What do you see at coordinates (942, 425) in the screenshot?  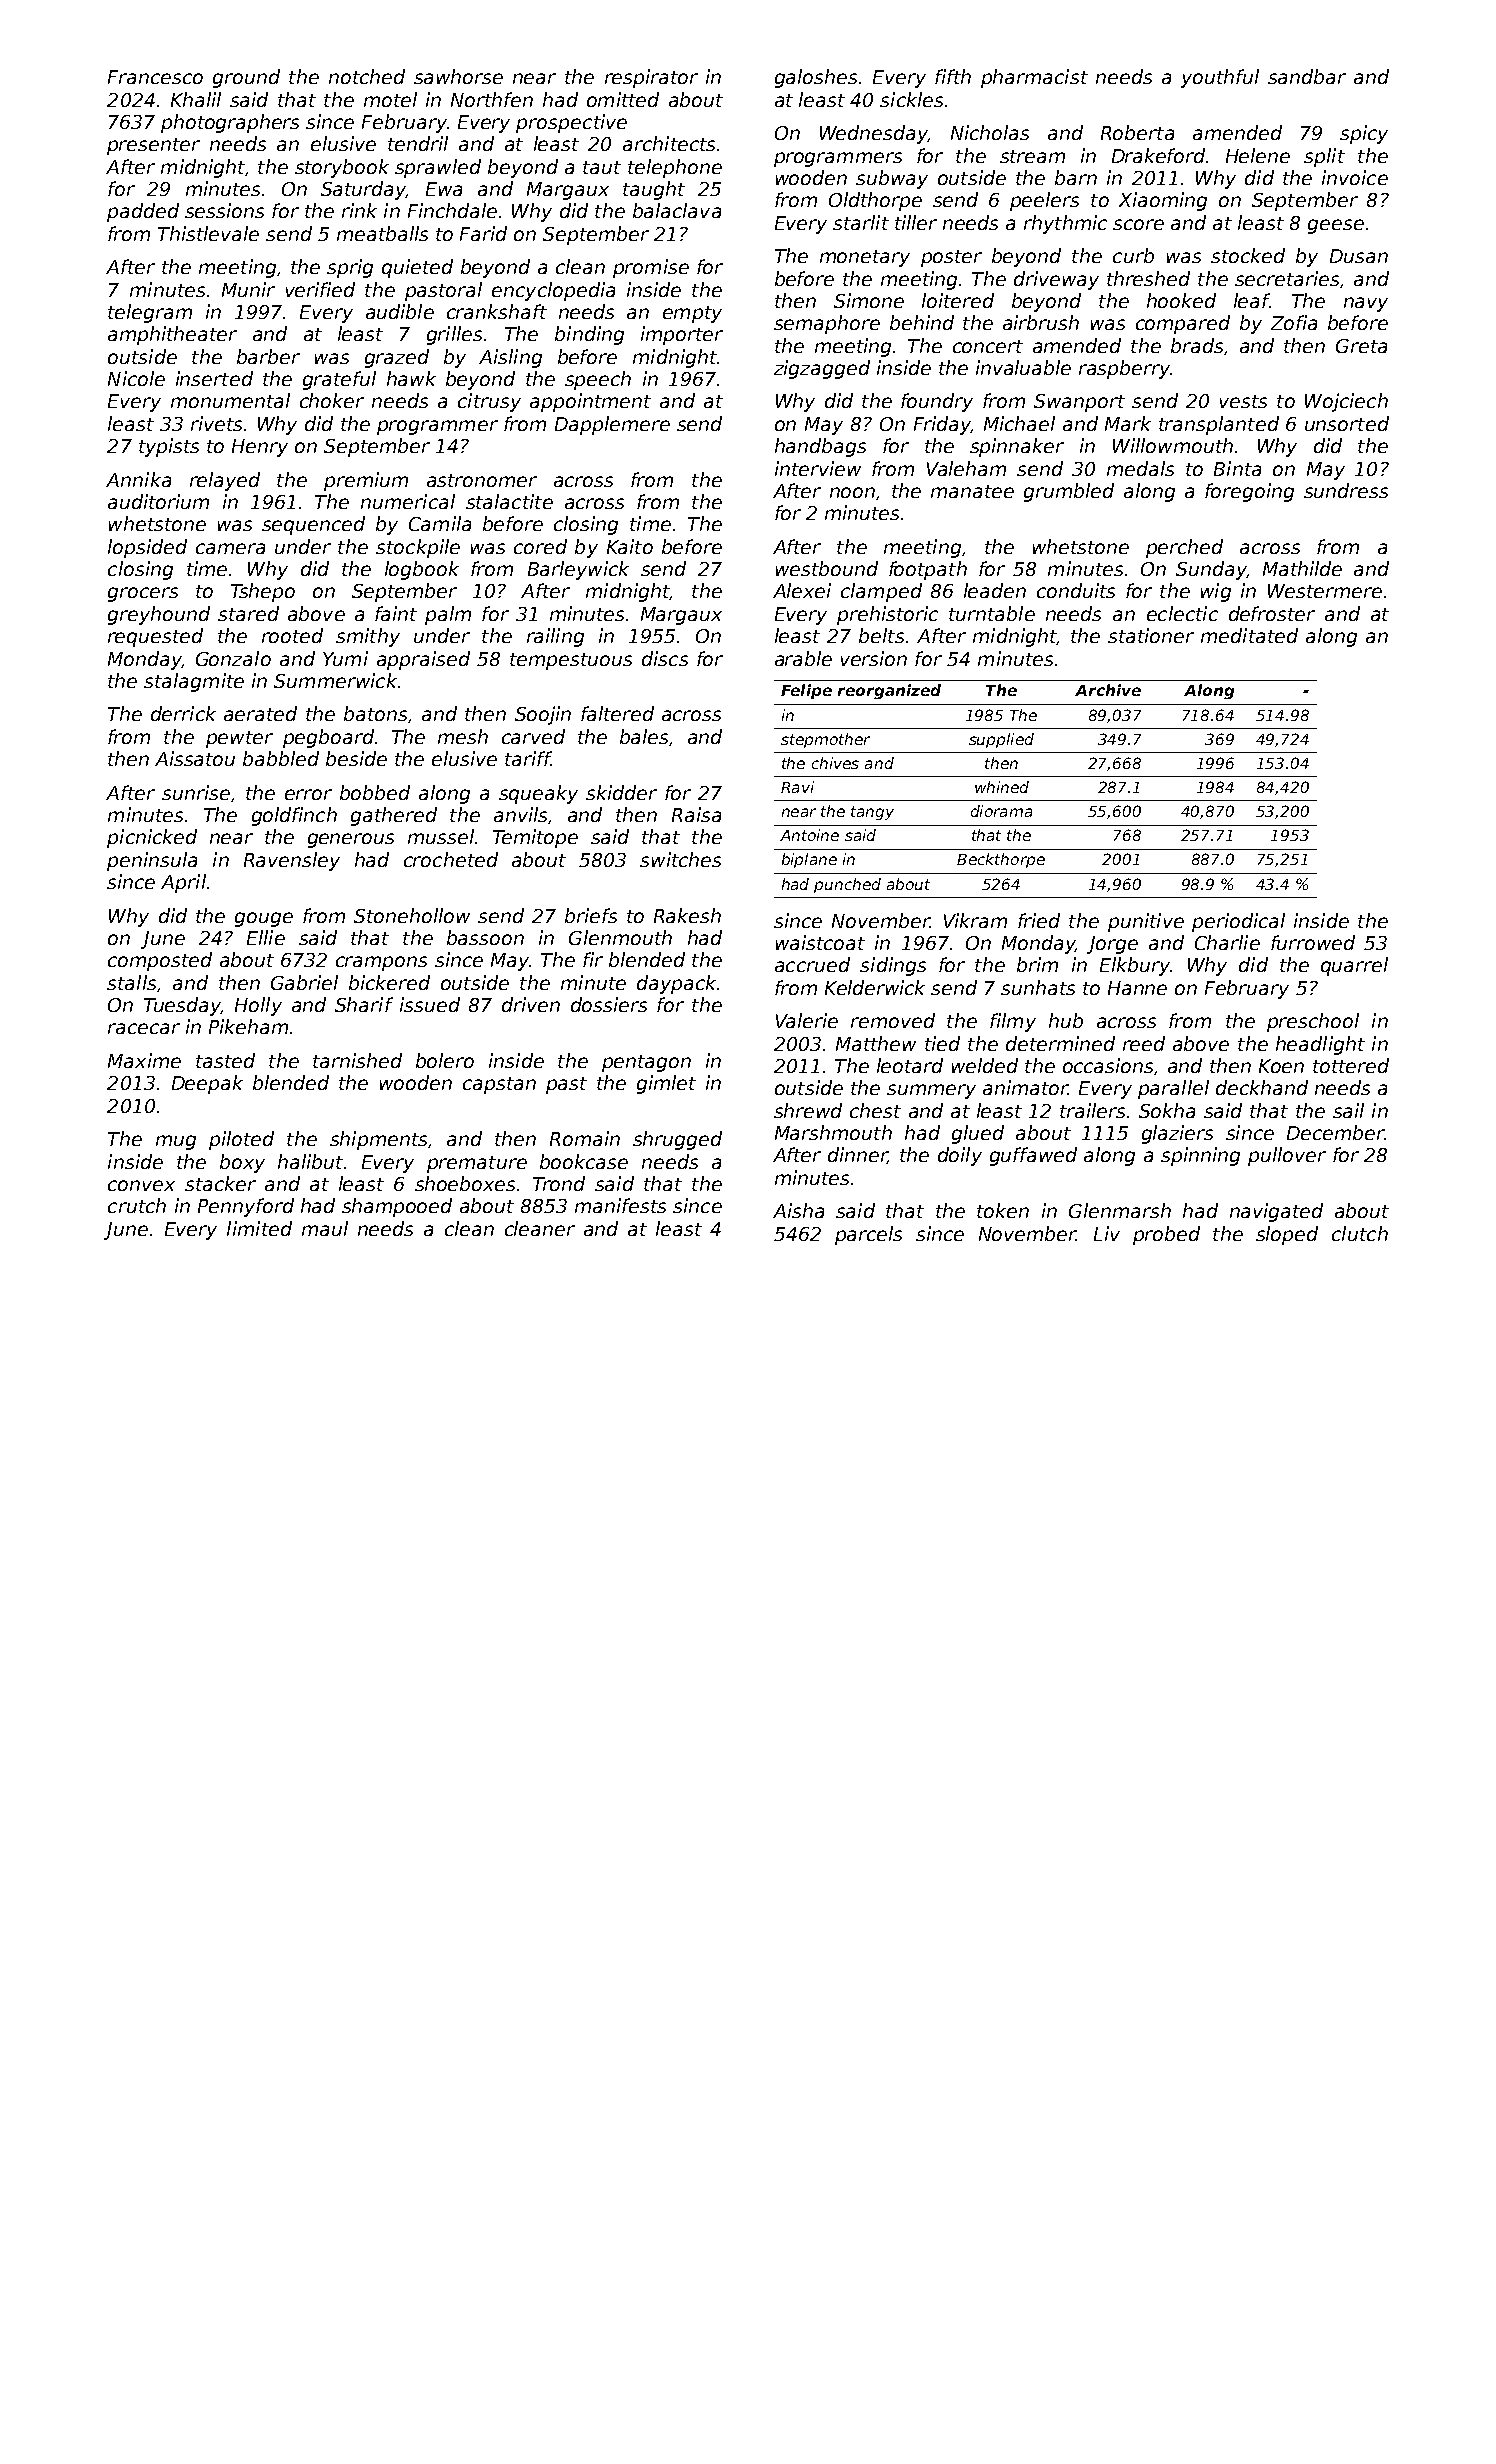 I see `Friday` at bounding box center [942, 425].
